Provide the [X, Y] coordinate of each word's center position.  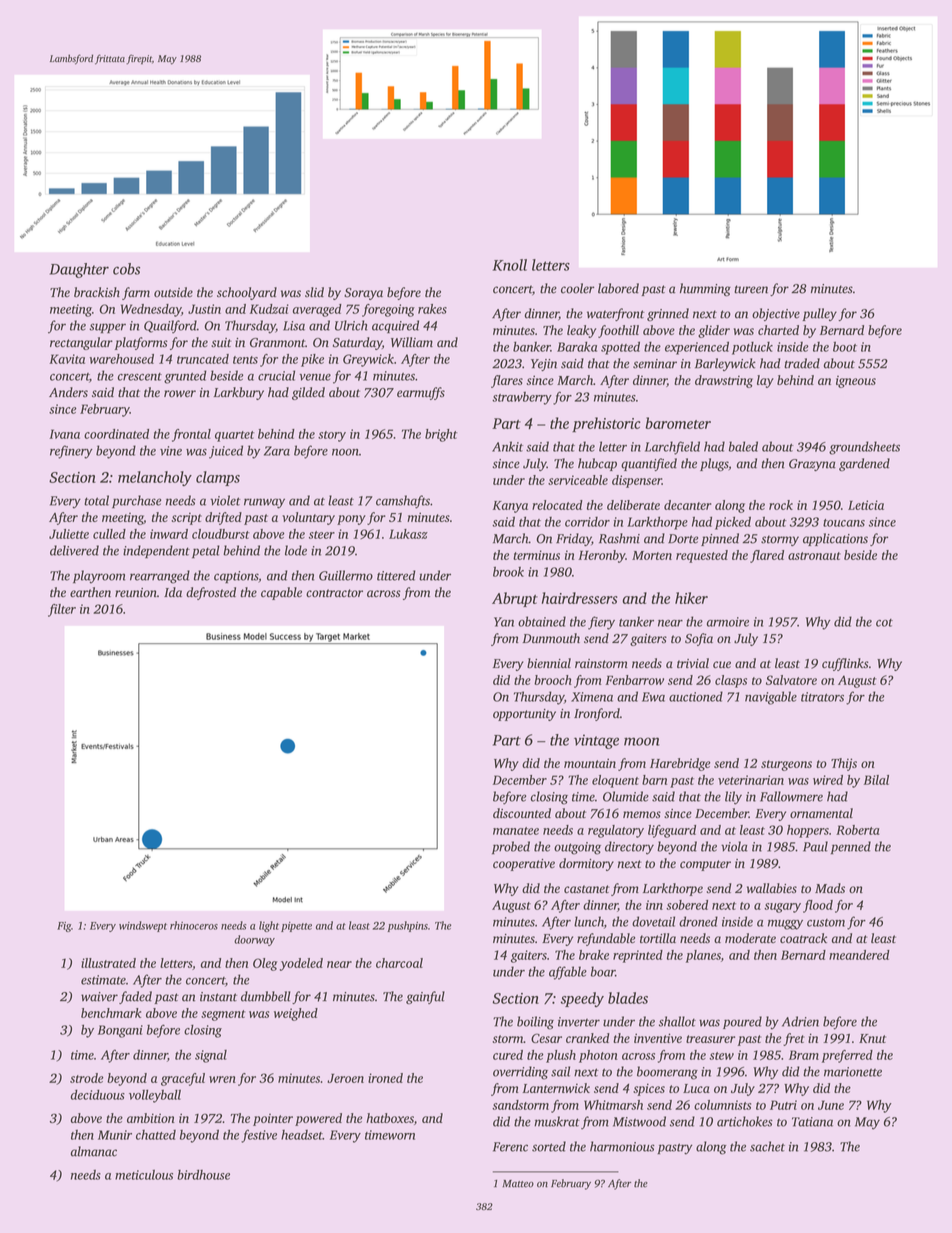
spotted [620, 348]
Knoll [510, 265]
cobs [126, 269]
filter [62, 610]
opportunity [524, 715]
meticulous [144, 1175]
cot [884, 623]
